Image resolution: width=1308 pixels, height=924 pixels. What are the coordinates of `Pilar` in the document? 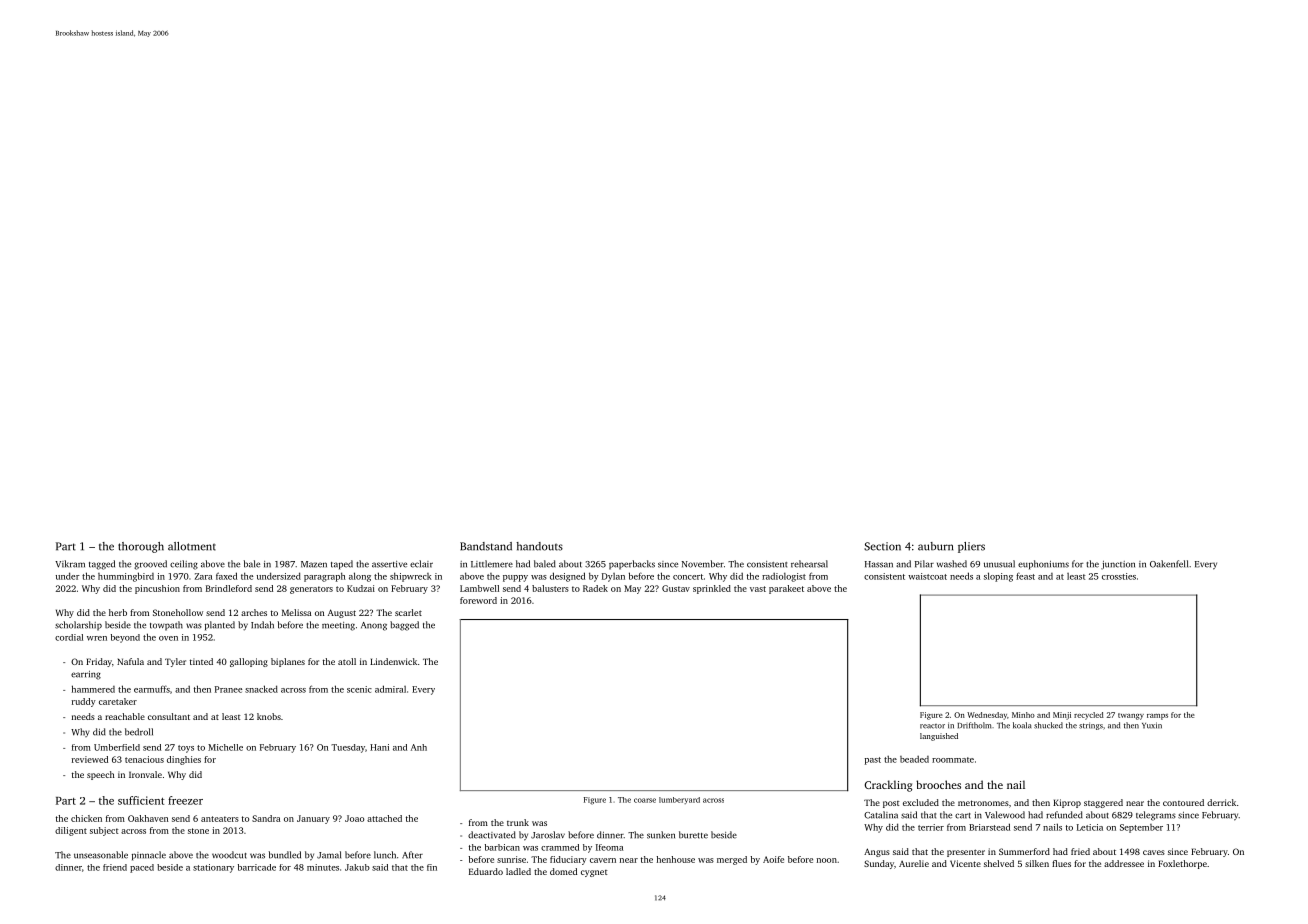 It's located at (924, 564).
